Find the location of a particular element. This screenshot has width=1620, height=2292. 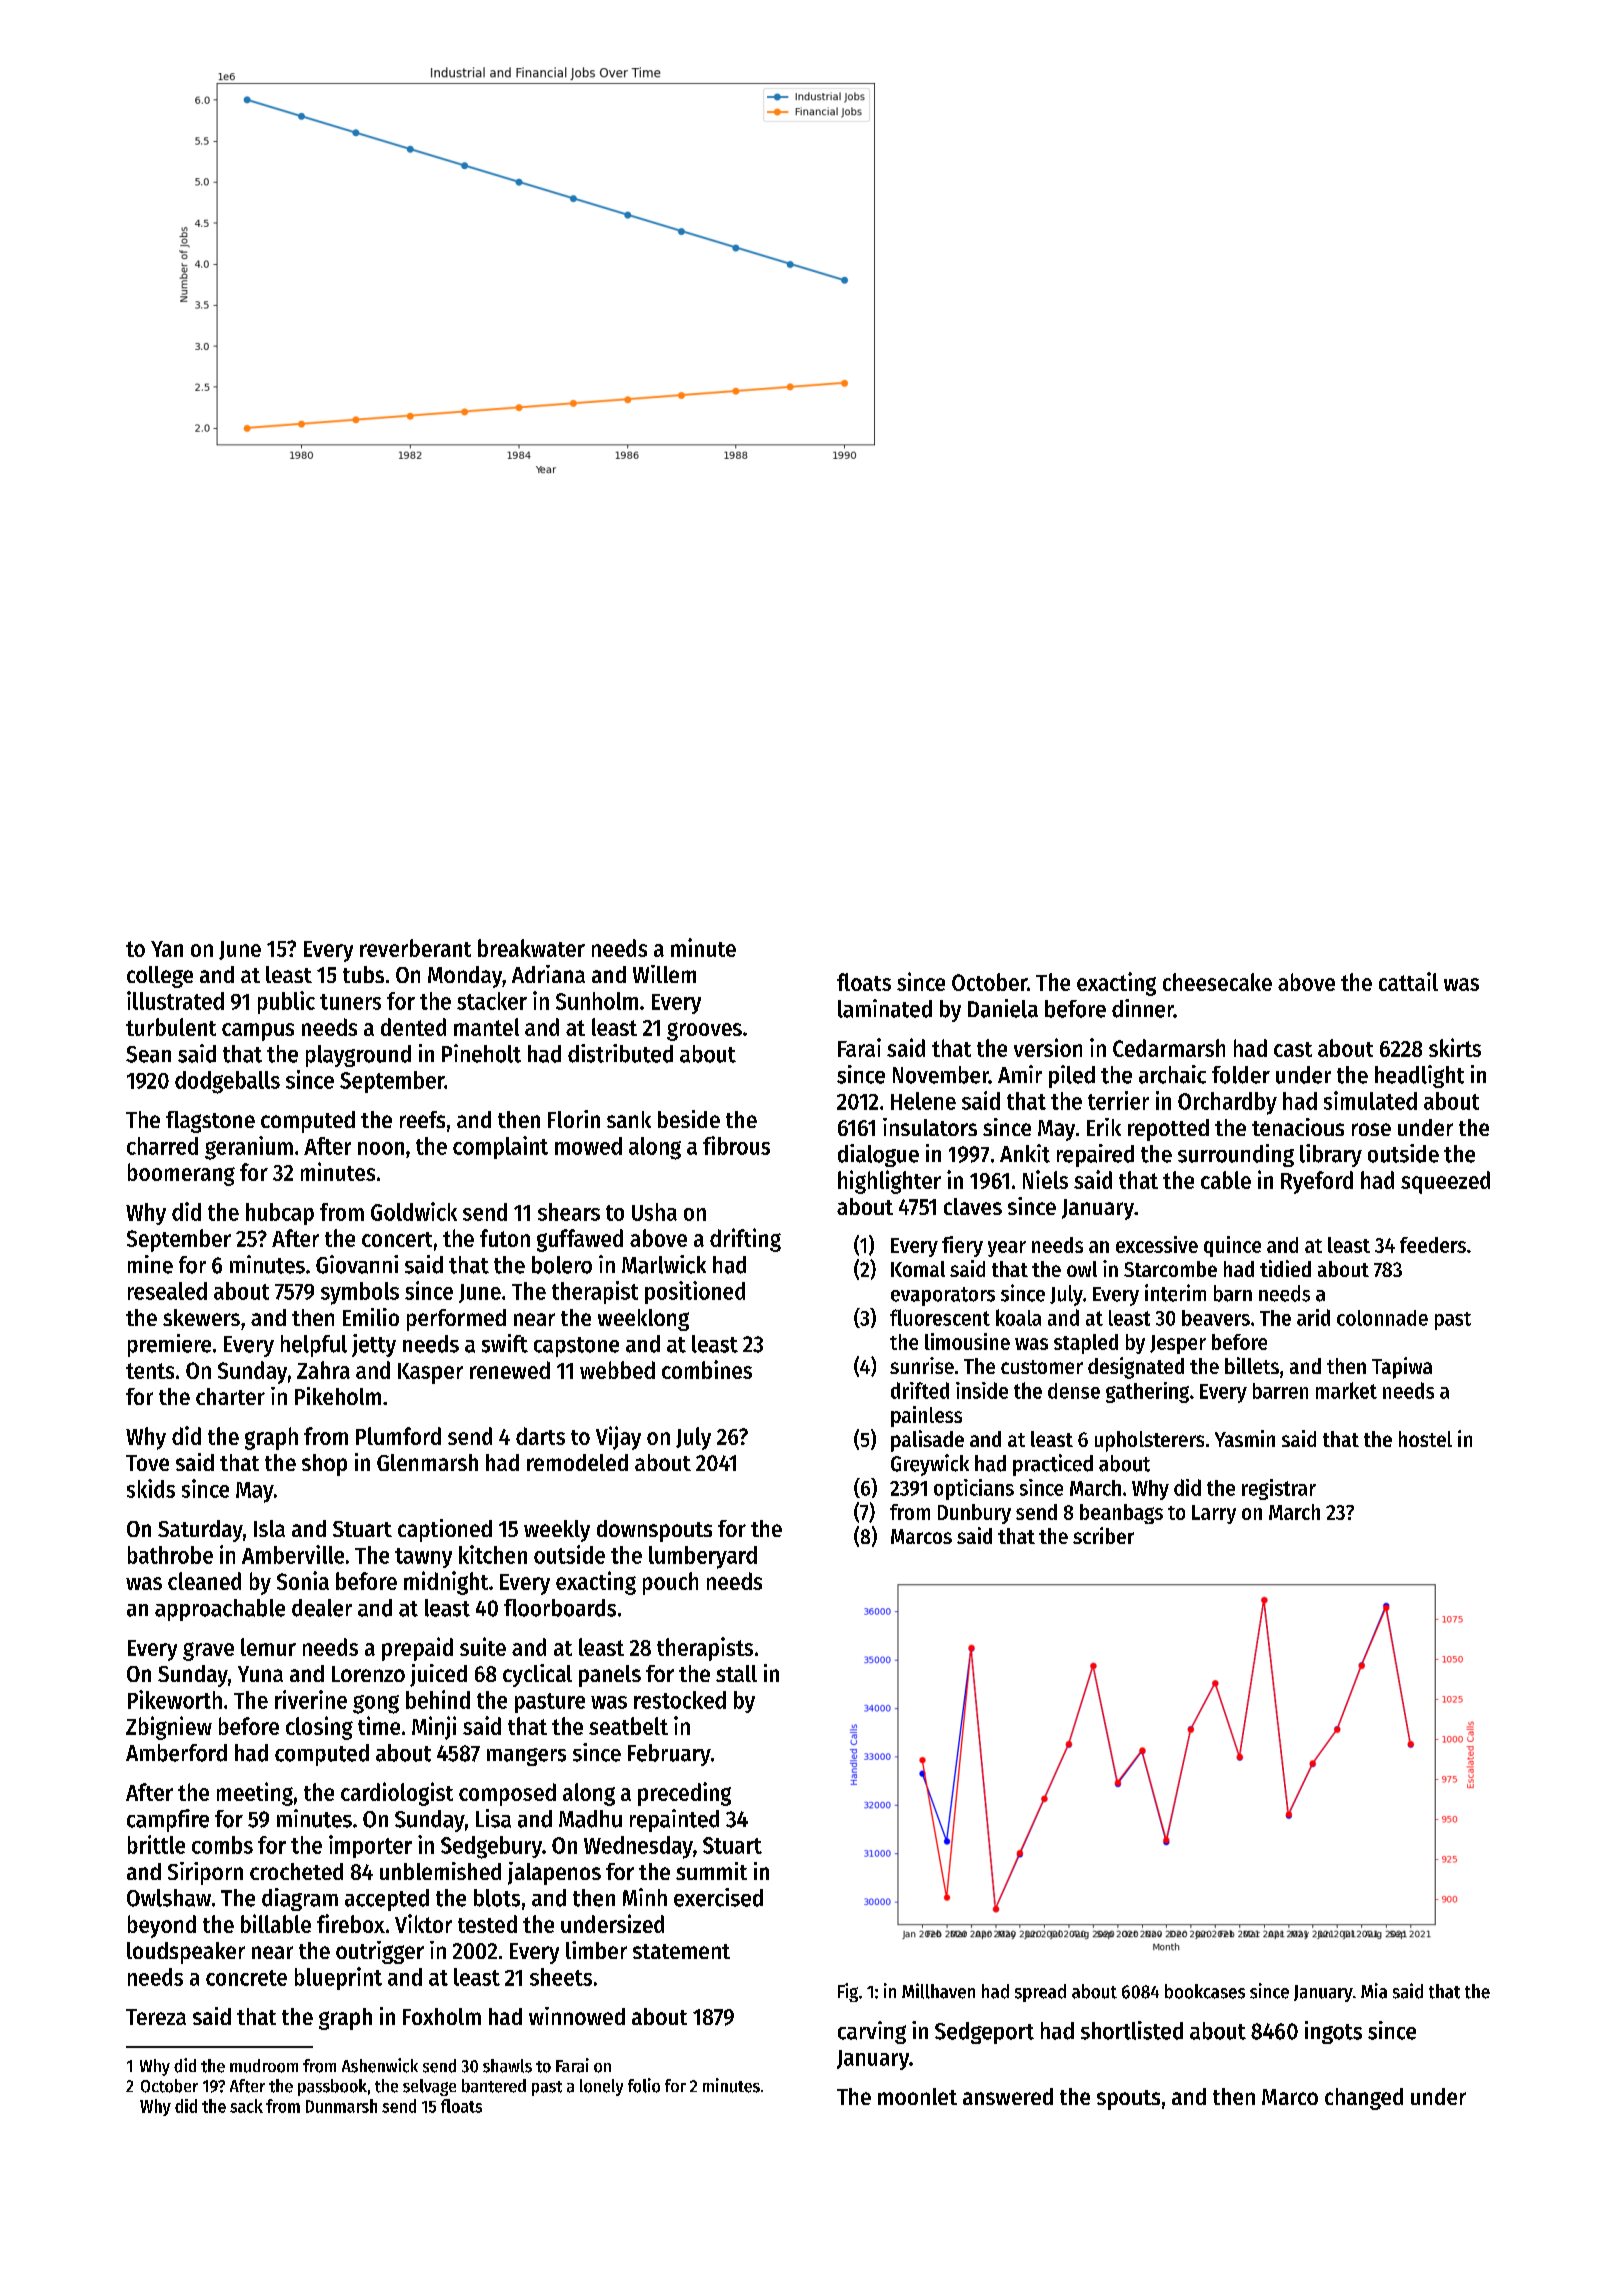

shop is located at coordinates (324, 1465).
